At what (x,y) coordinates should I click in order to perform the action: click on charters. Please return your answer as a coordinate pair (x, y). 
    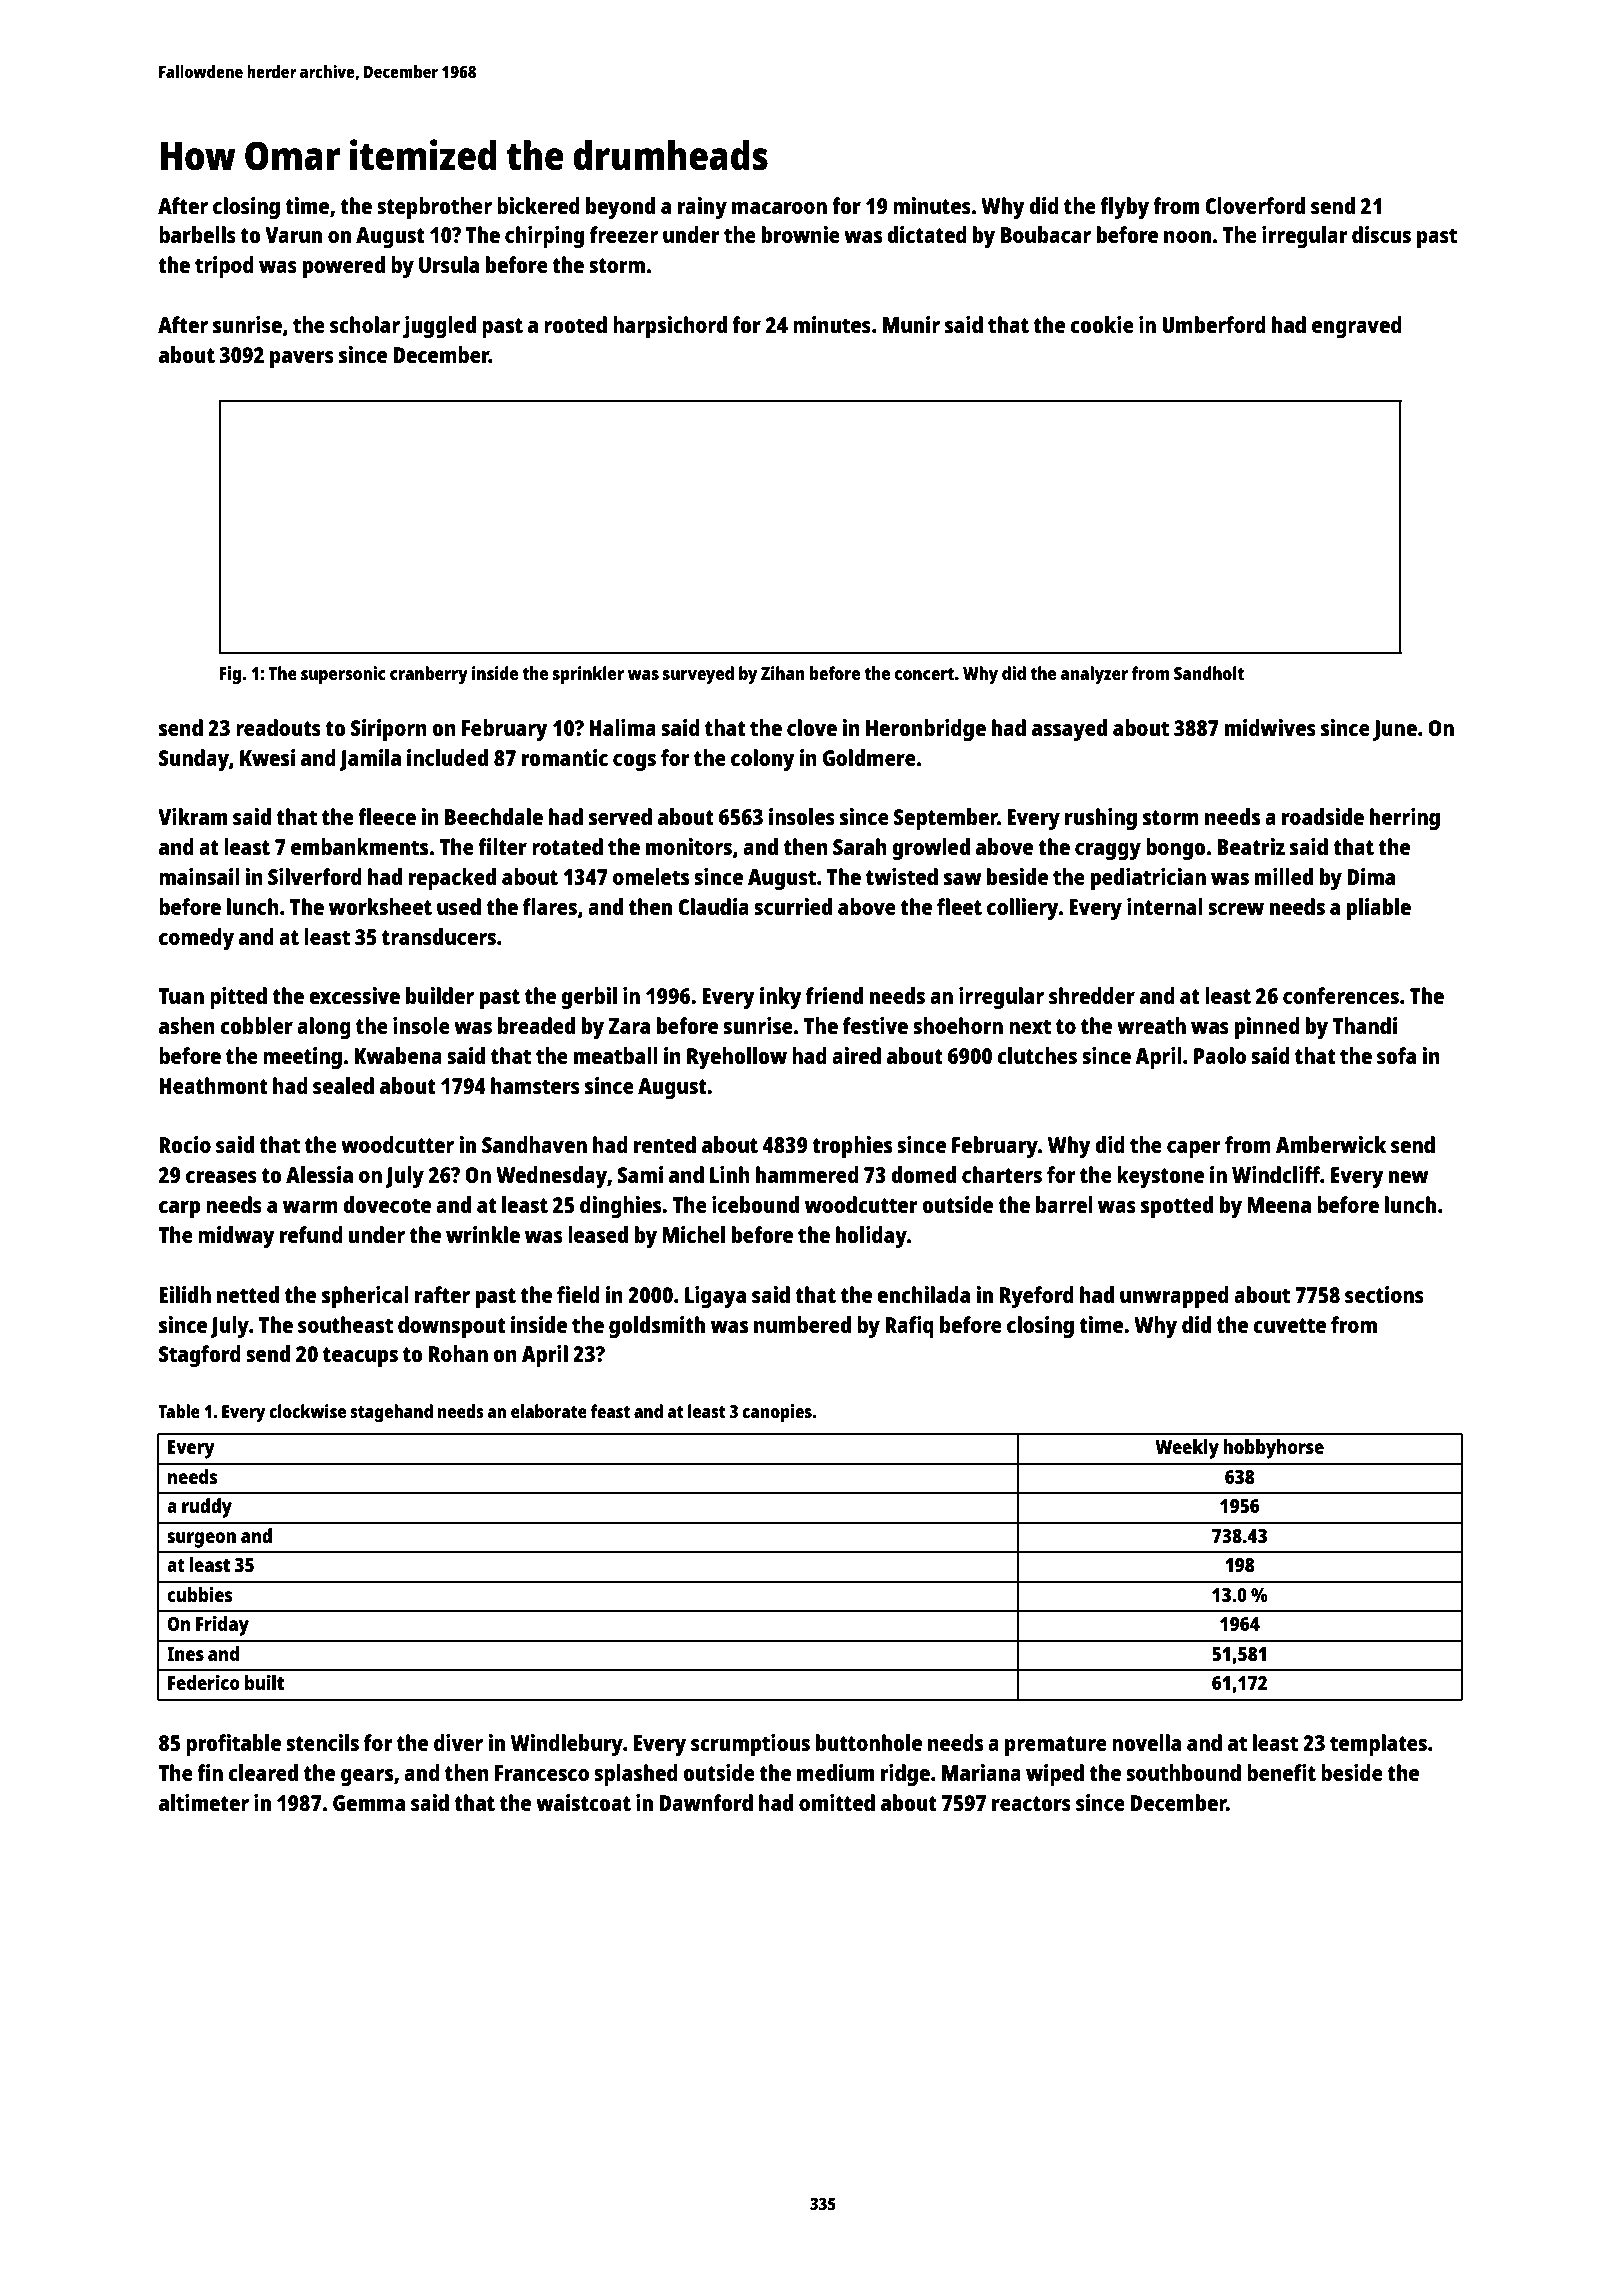
    Looking at the image, I should click on (1002, 1174).
